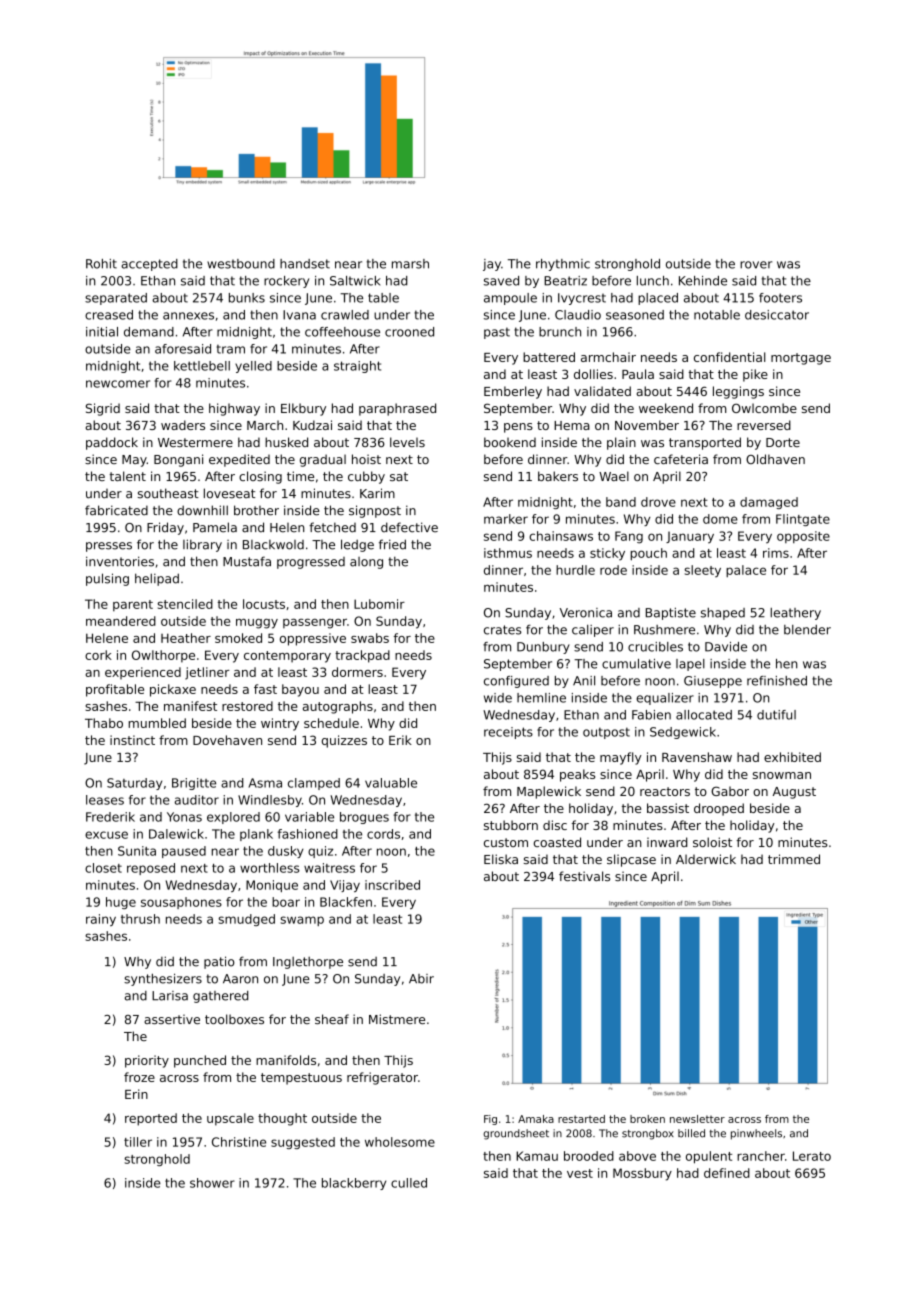 Image resolution: width=924 pixels, height=1314 pixels. What do you see at coordinates (506, 519) in the document?
I see `marker` at bounding box center [506, 519].
